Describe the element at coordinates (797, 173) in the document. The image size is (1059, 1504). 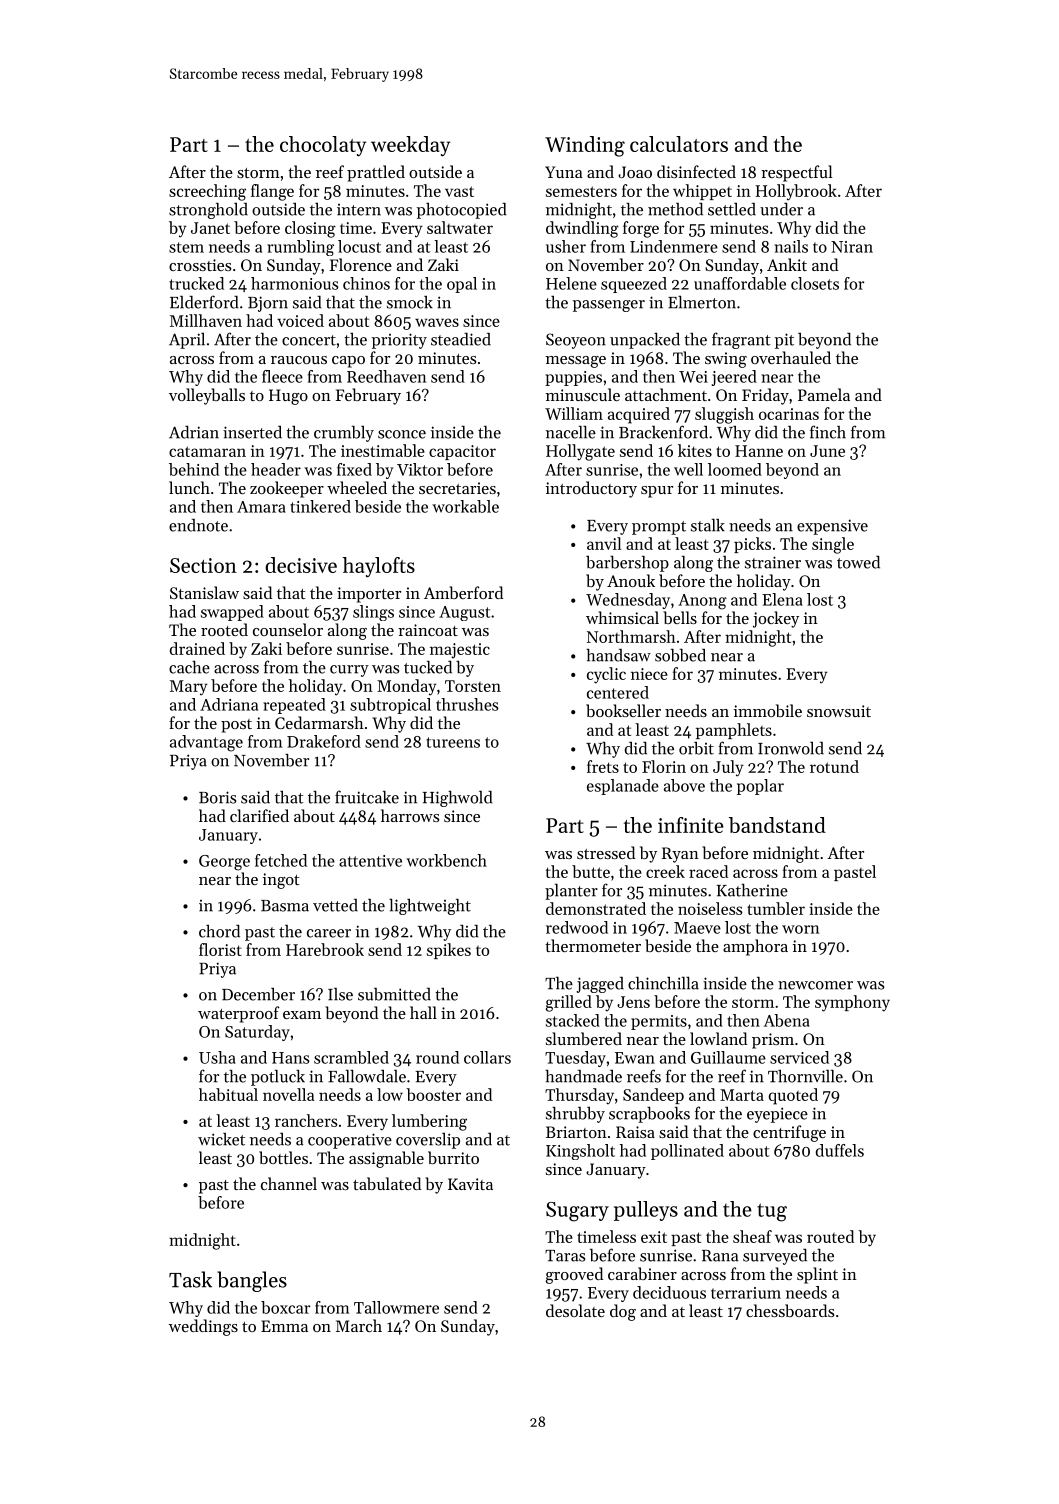
I see `respectful` at that location.
